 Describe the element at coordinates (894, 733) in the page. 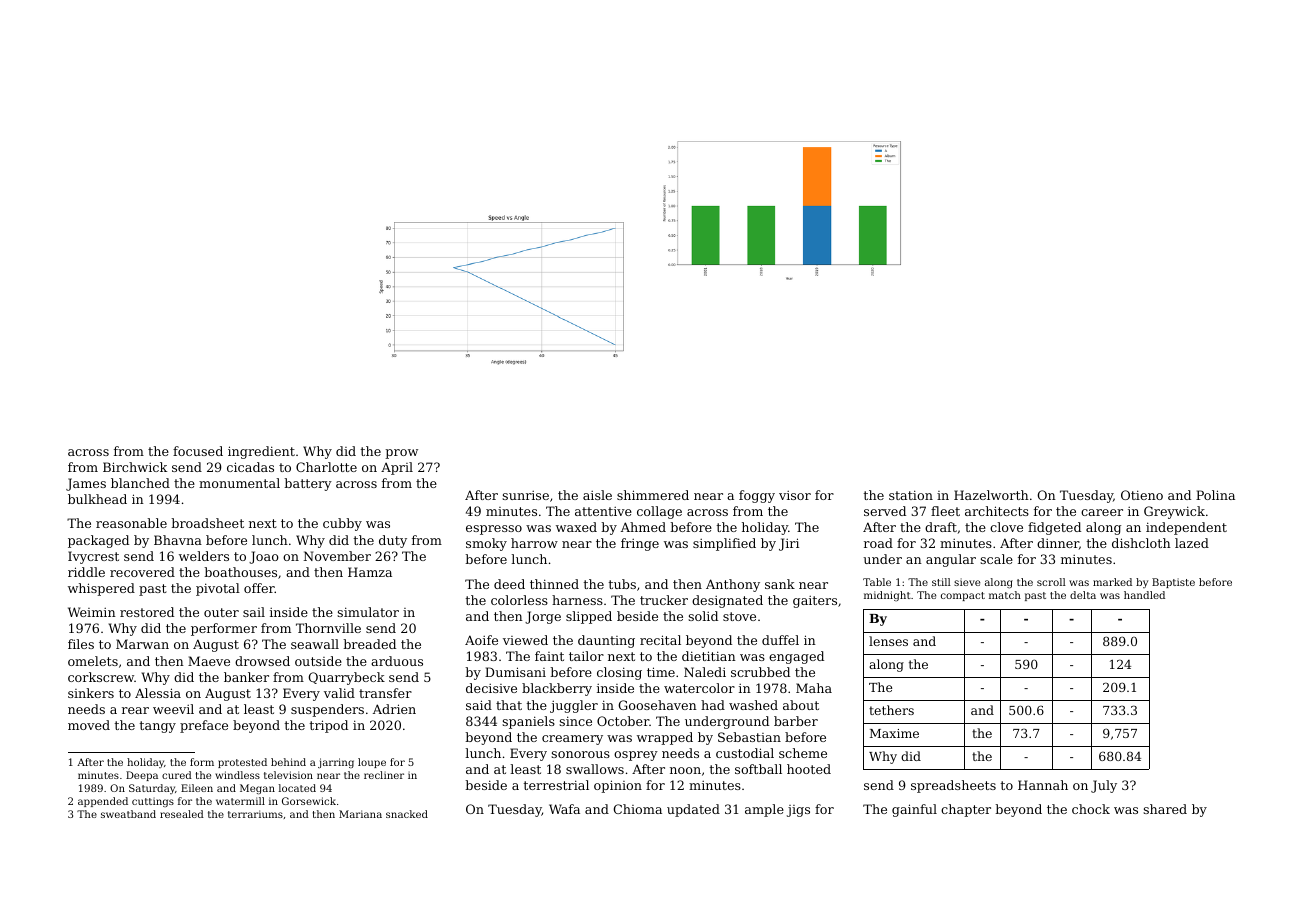

I see `Maxime` at that location.
